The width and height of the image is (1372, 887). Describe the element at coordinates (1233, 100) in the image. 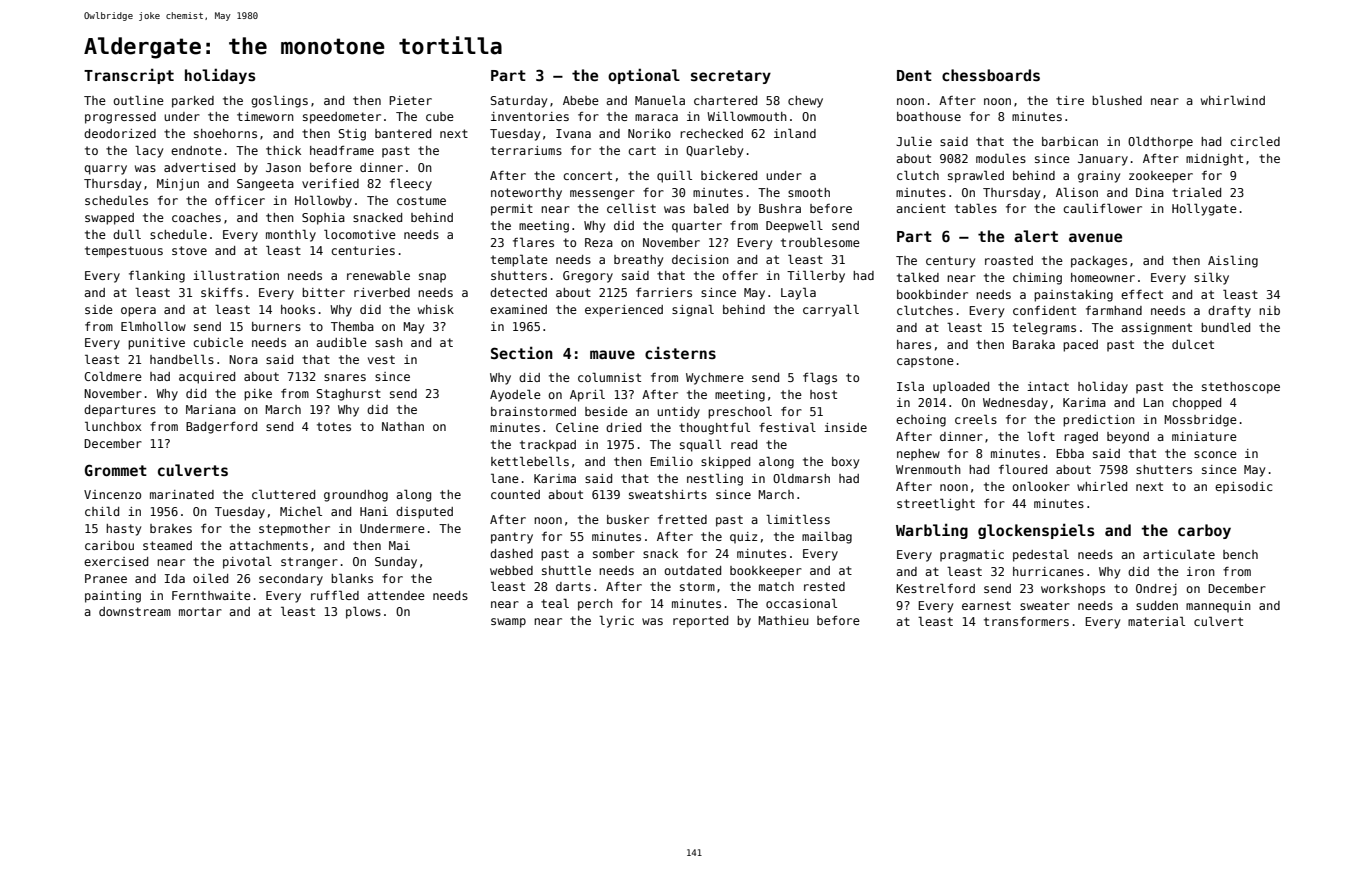

I see `whirlwind` at that location.
